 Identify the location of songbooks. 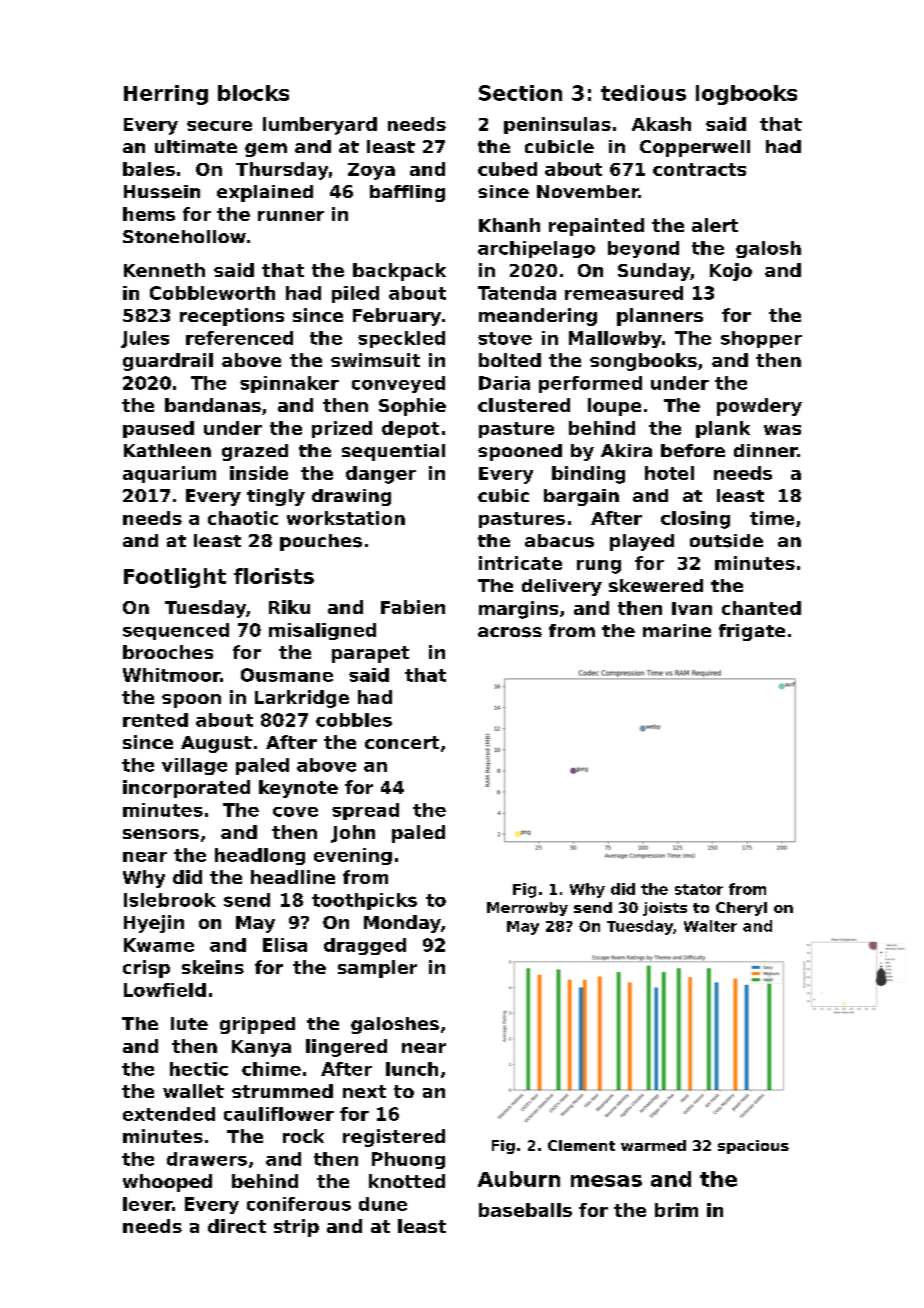
(643, 362).
